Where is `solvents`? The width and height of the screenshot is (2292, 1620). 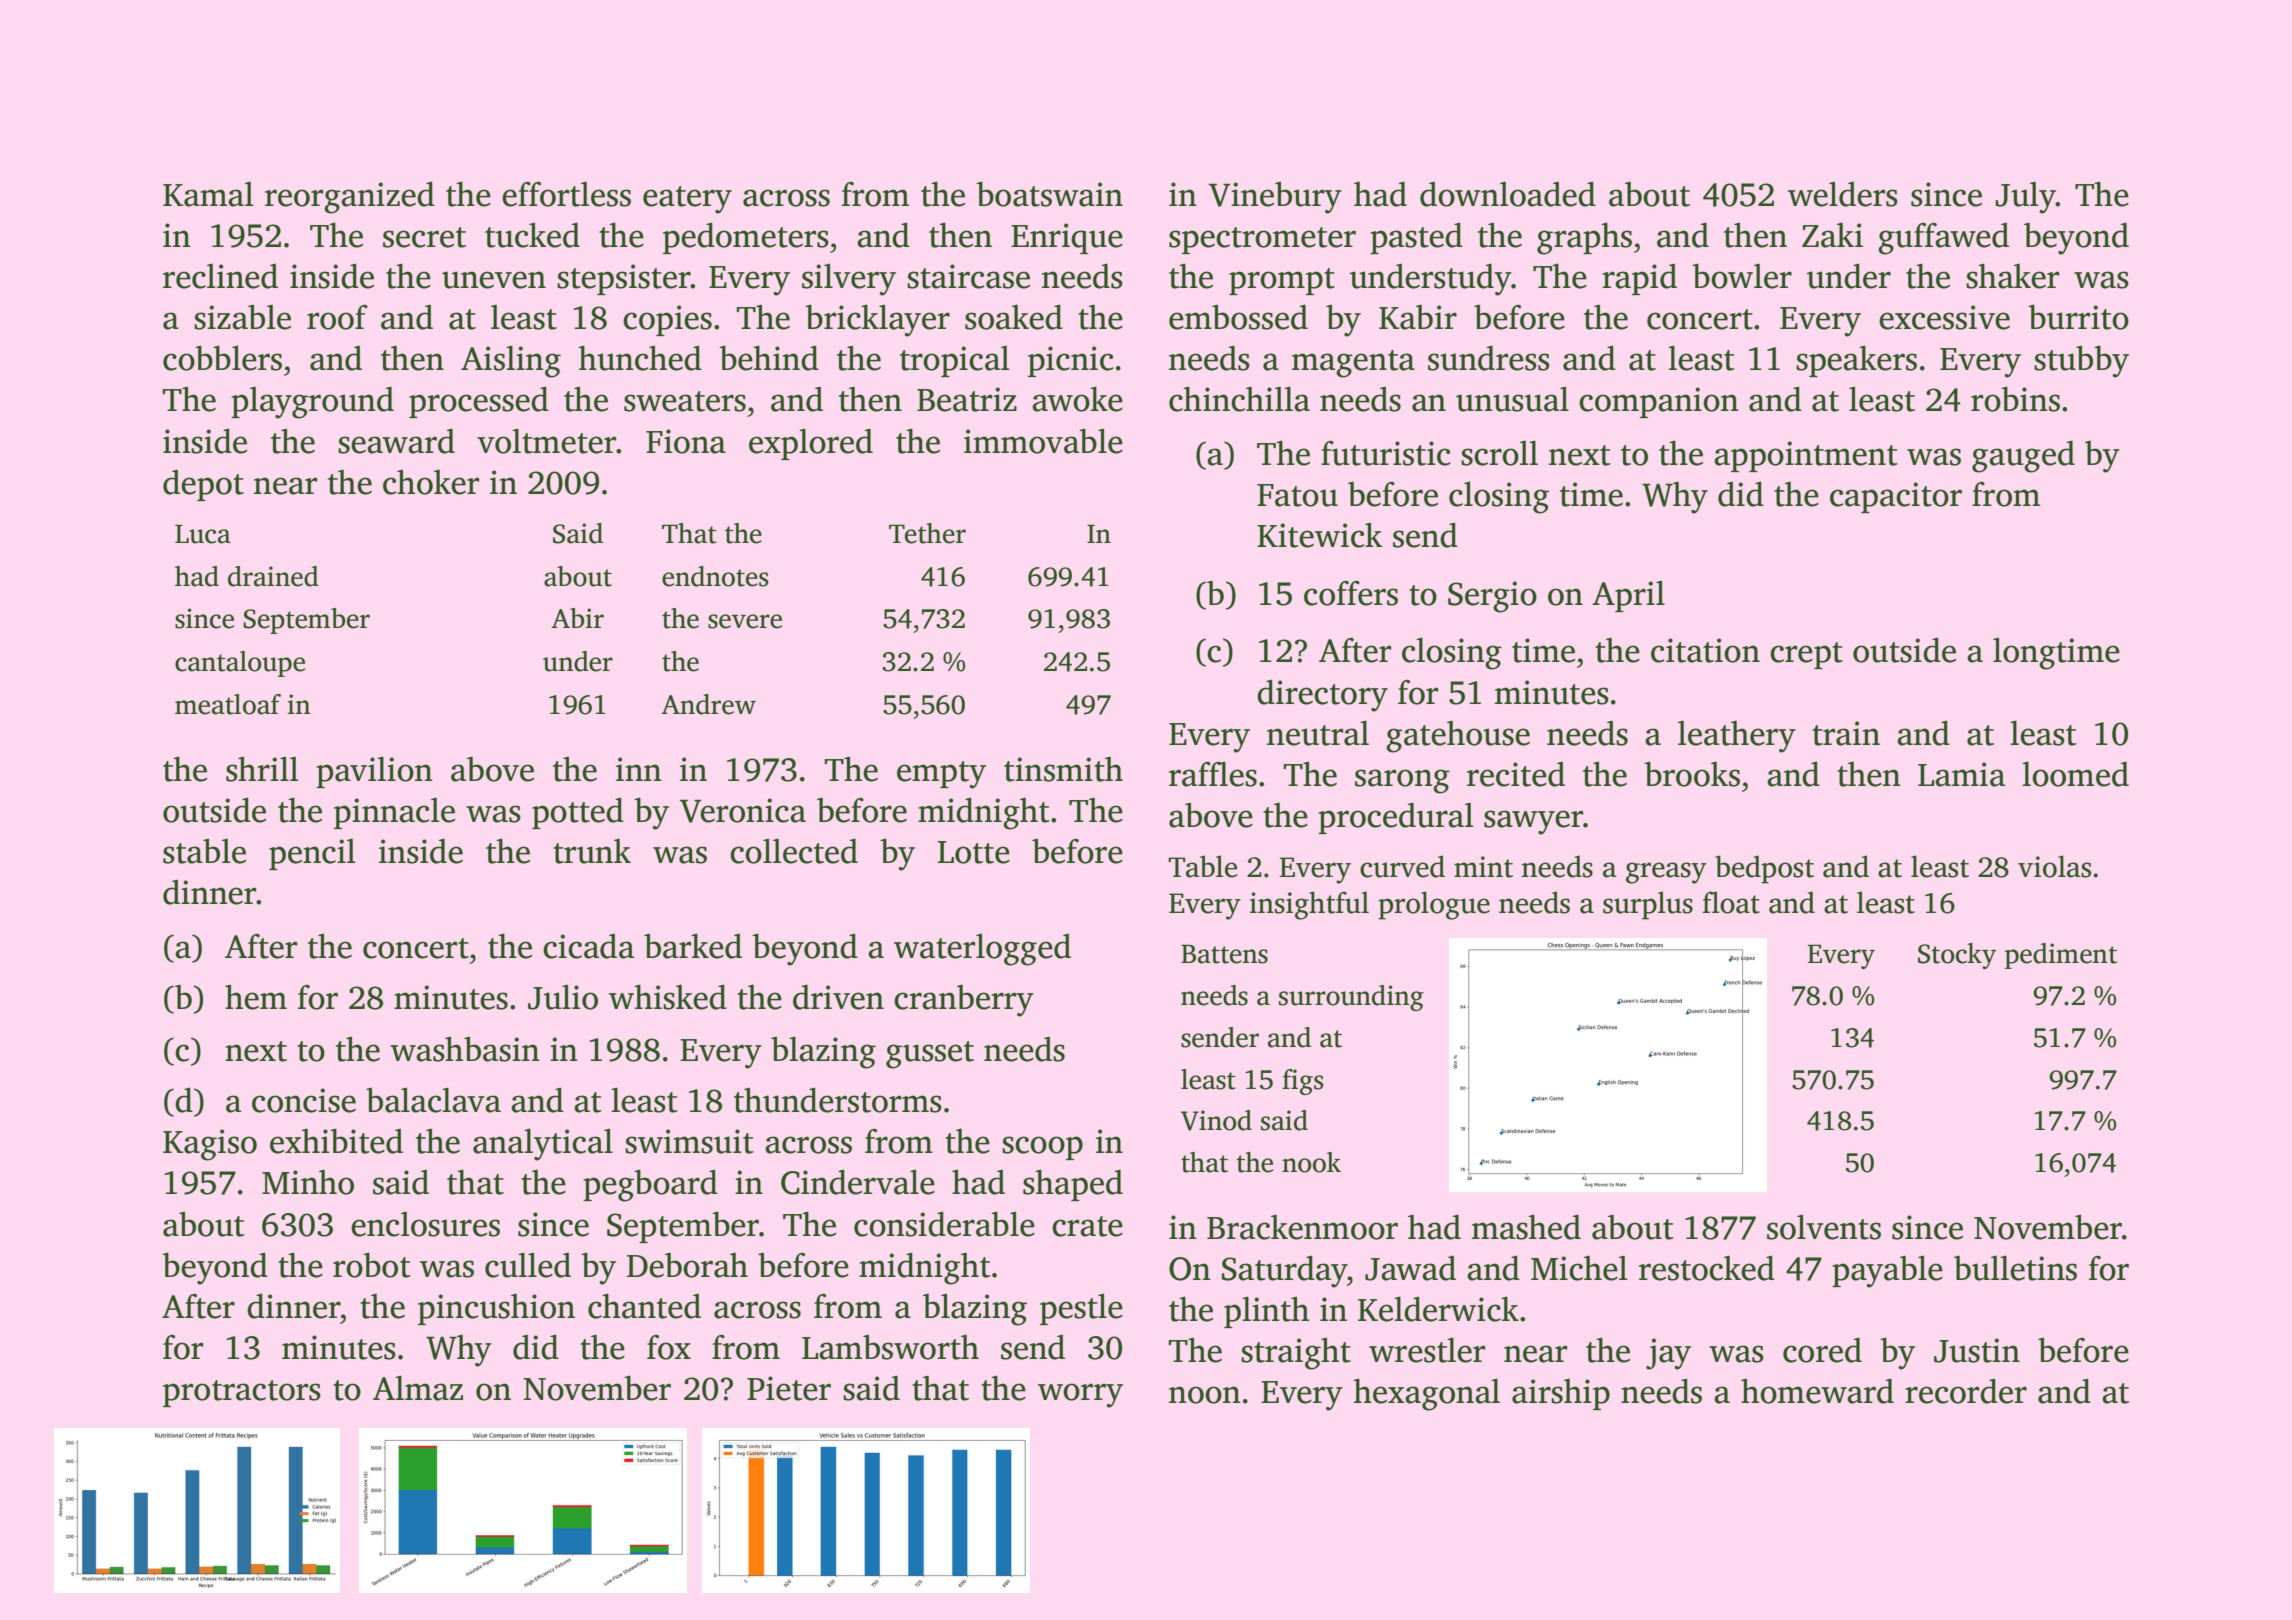
solvents is located at coordinates (1824, 1227).
